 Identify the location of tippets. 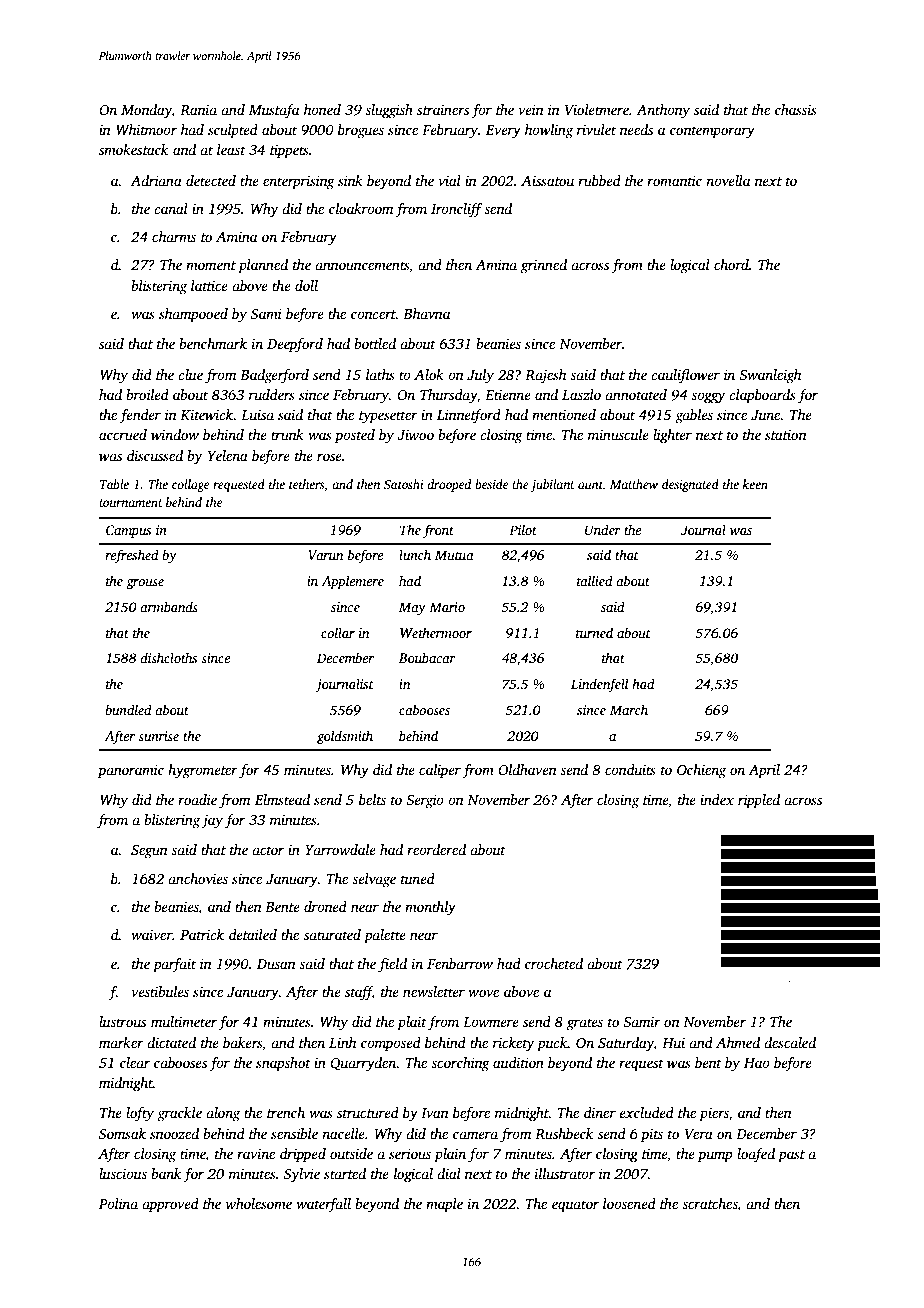
(289, 152).
